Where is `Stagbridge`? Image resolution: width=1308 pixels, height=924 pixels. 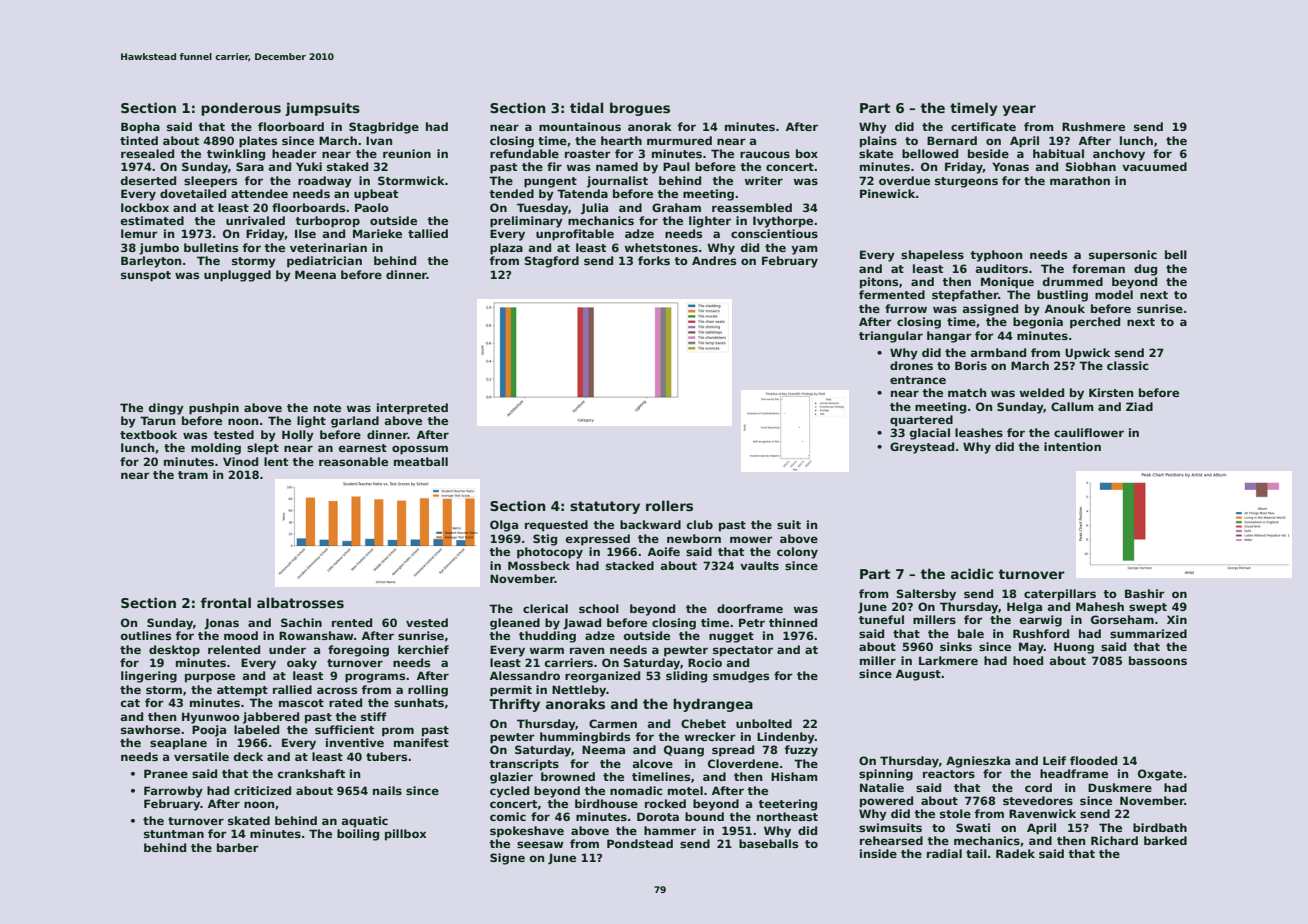
Stagbridge is located at coordinates (384, 128).
